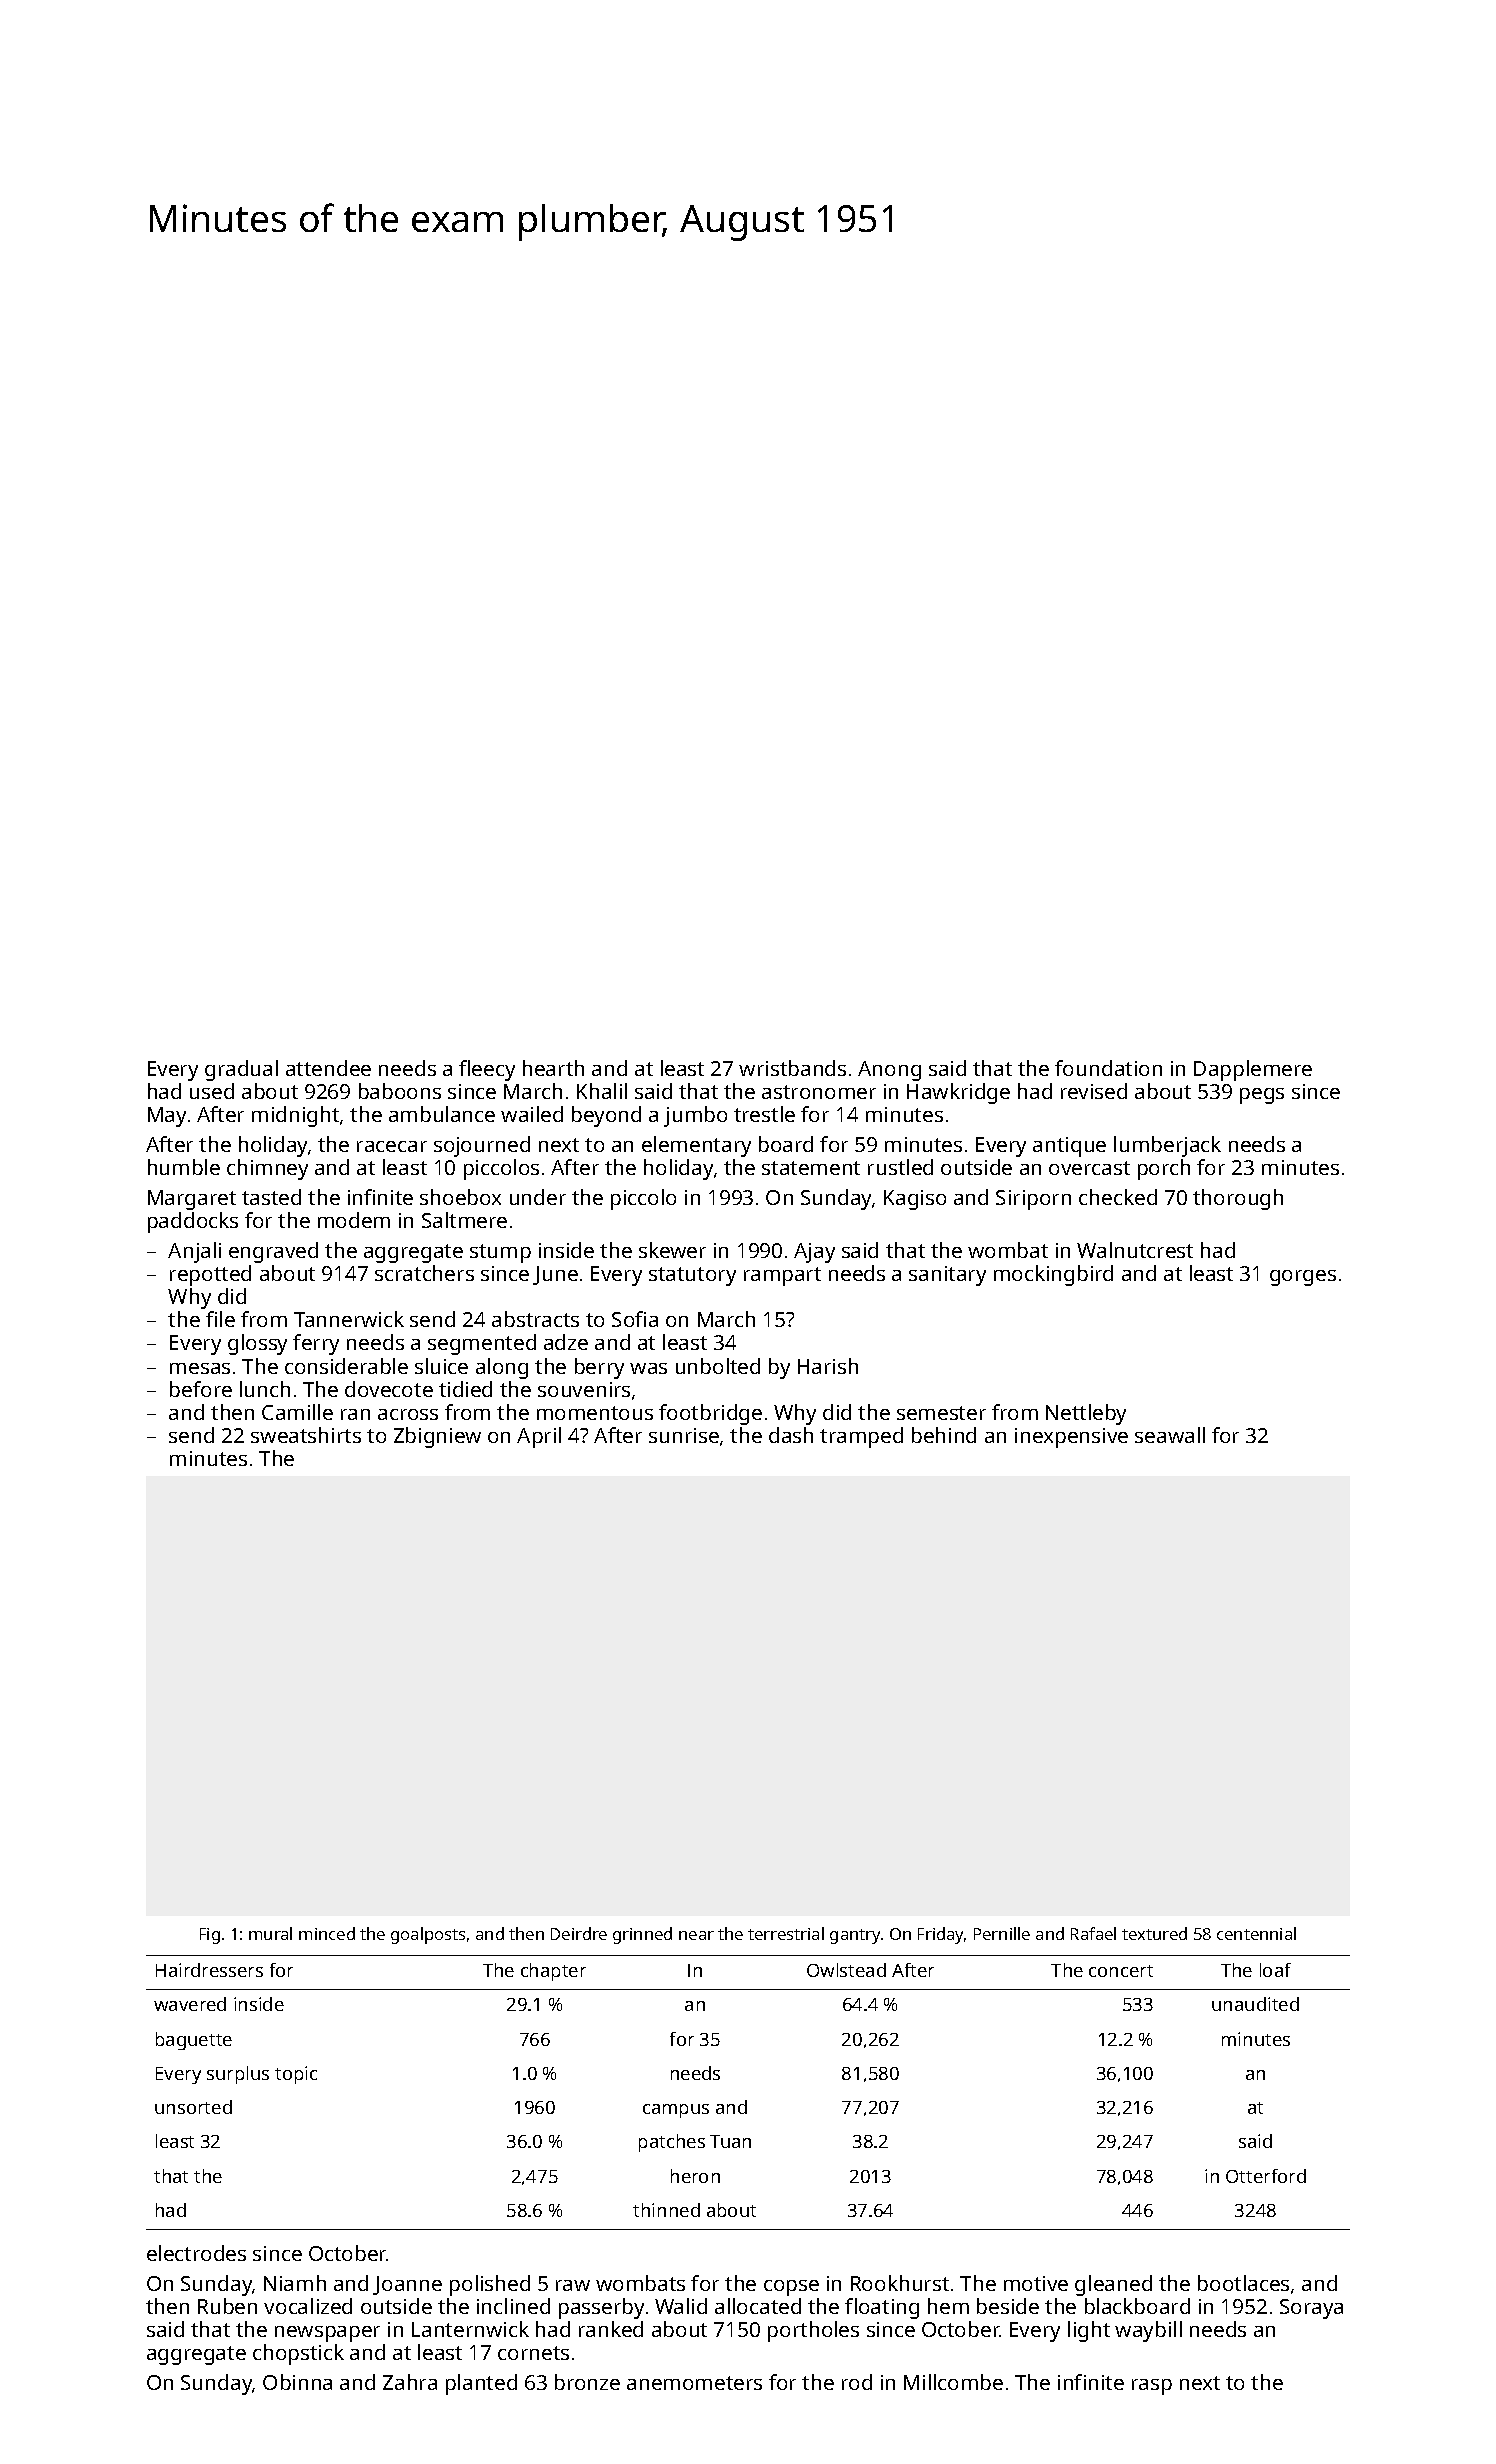 The image size is (1496, 2464). Describe the element at coordinates (889, 1071) in the document. I see `Anong` at that location.
